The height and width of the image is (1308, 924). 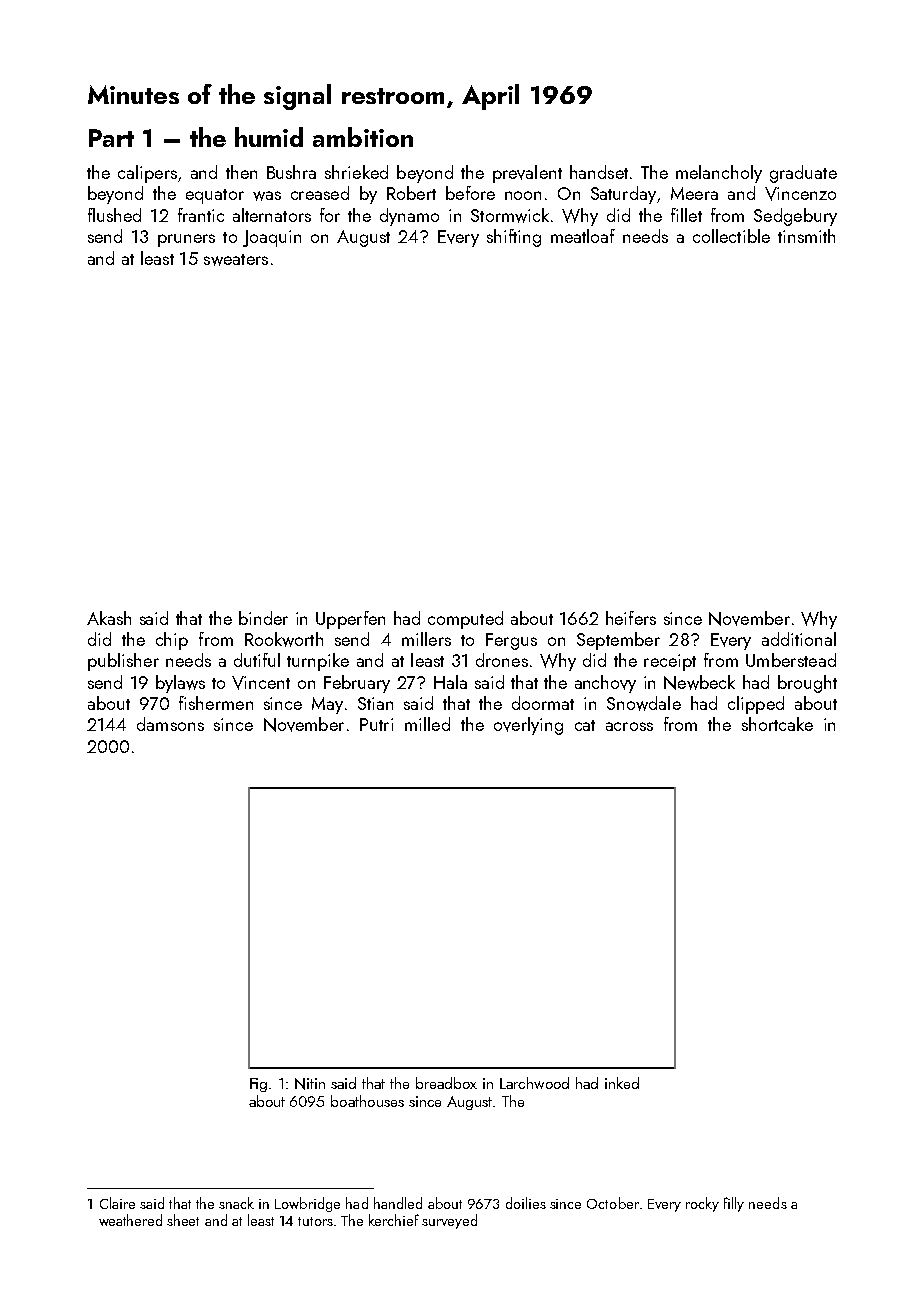 What do you see at coordinates (799, 639) in the image?
I see `additional` at bounding box center [799, 639].
